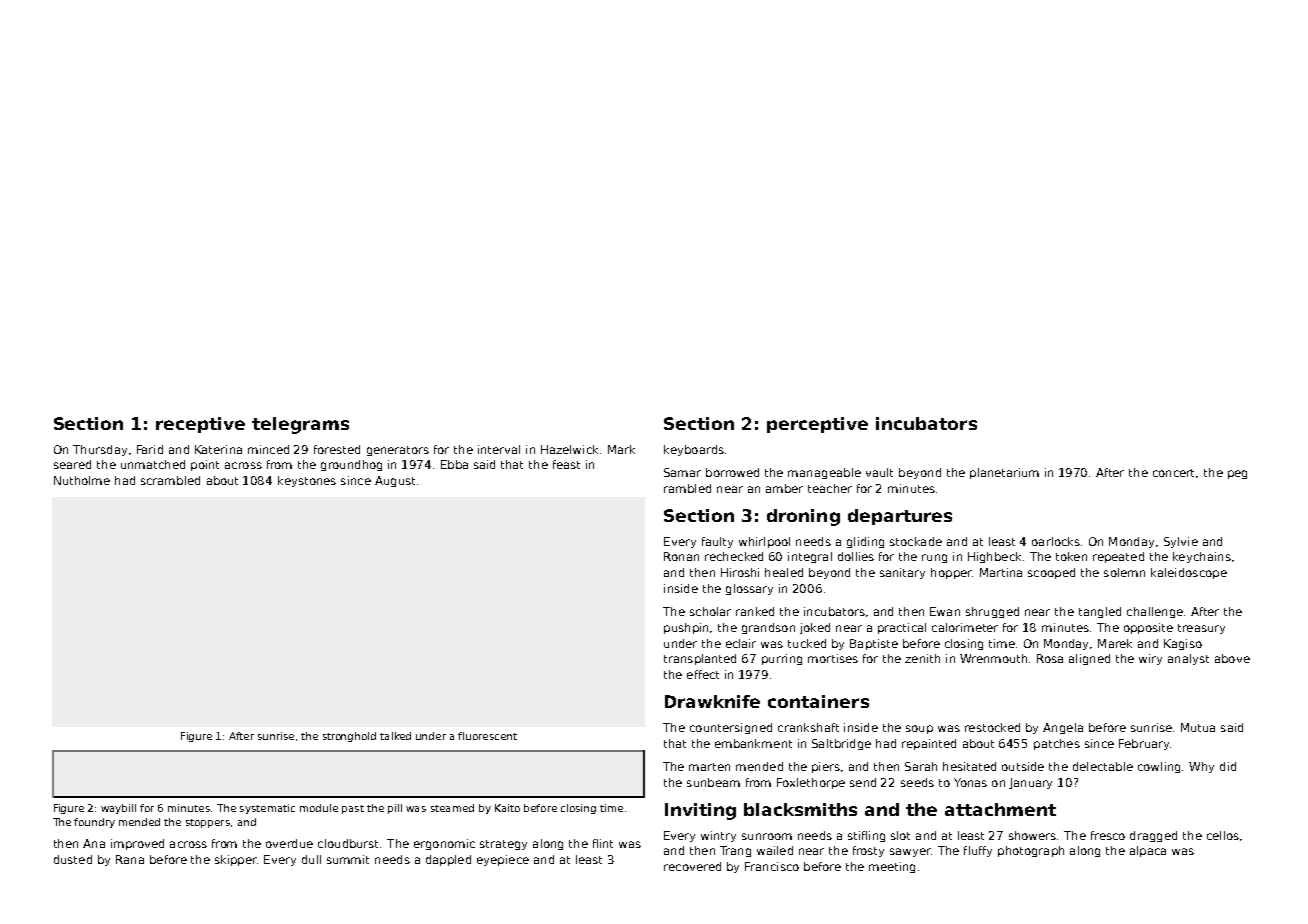 This screenshot has width=1308, height=924. Describe the element at coordinates (205, 465) in the screenshot. I see `point` at that location.
